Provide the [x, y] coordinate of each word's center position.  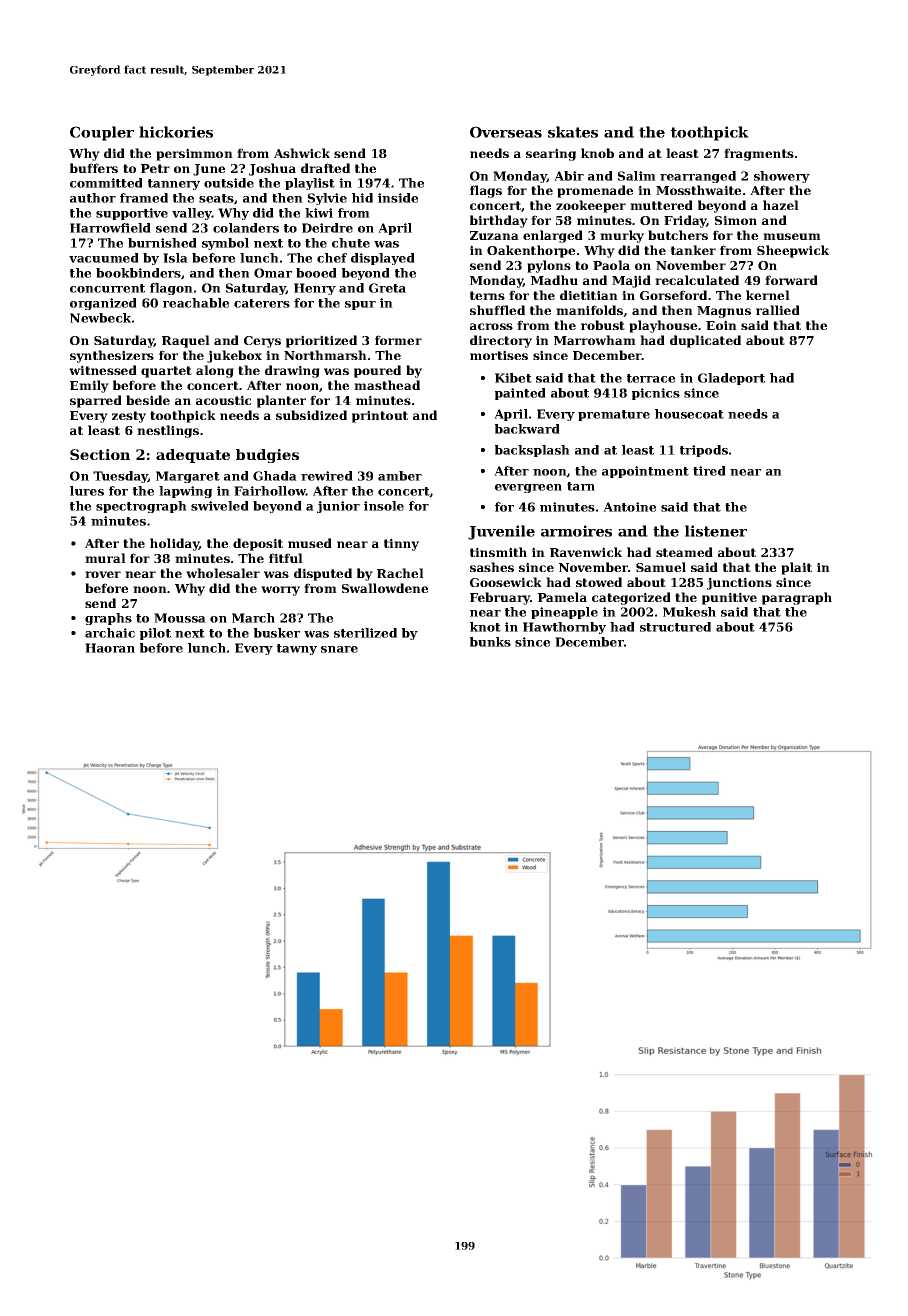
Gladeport [731, 379]
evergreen [528, 488]
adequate [193, 456]
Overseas [506, 132]
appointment [645, 472]
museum [792, 236]
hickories [176, 132]
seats [216, 198]
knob [597, 153]
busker [277, 633]
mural [105, 558]
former [398, 340]
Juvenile [501, 532]
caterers [262, 303]
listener [716, 531]
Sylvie [327, 199]
